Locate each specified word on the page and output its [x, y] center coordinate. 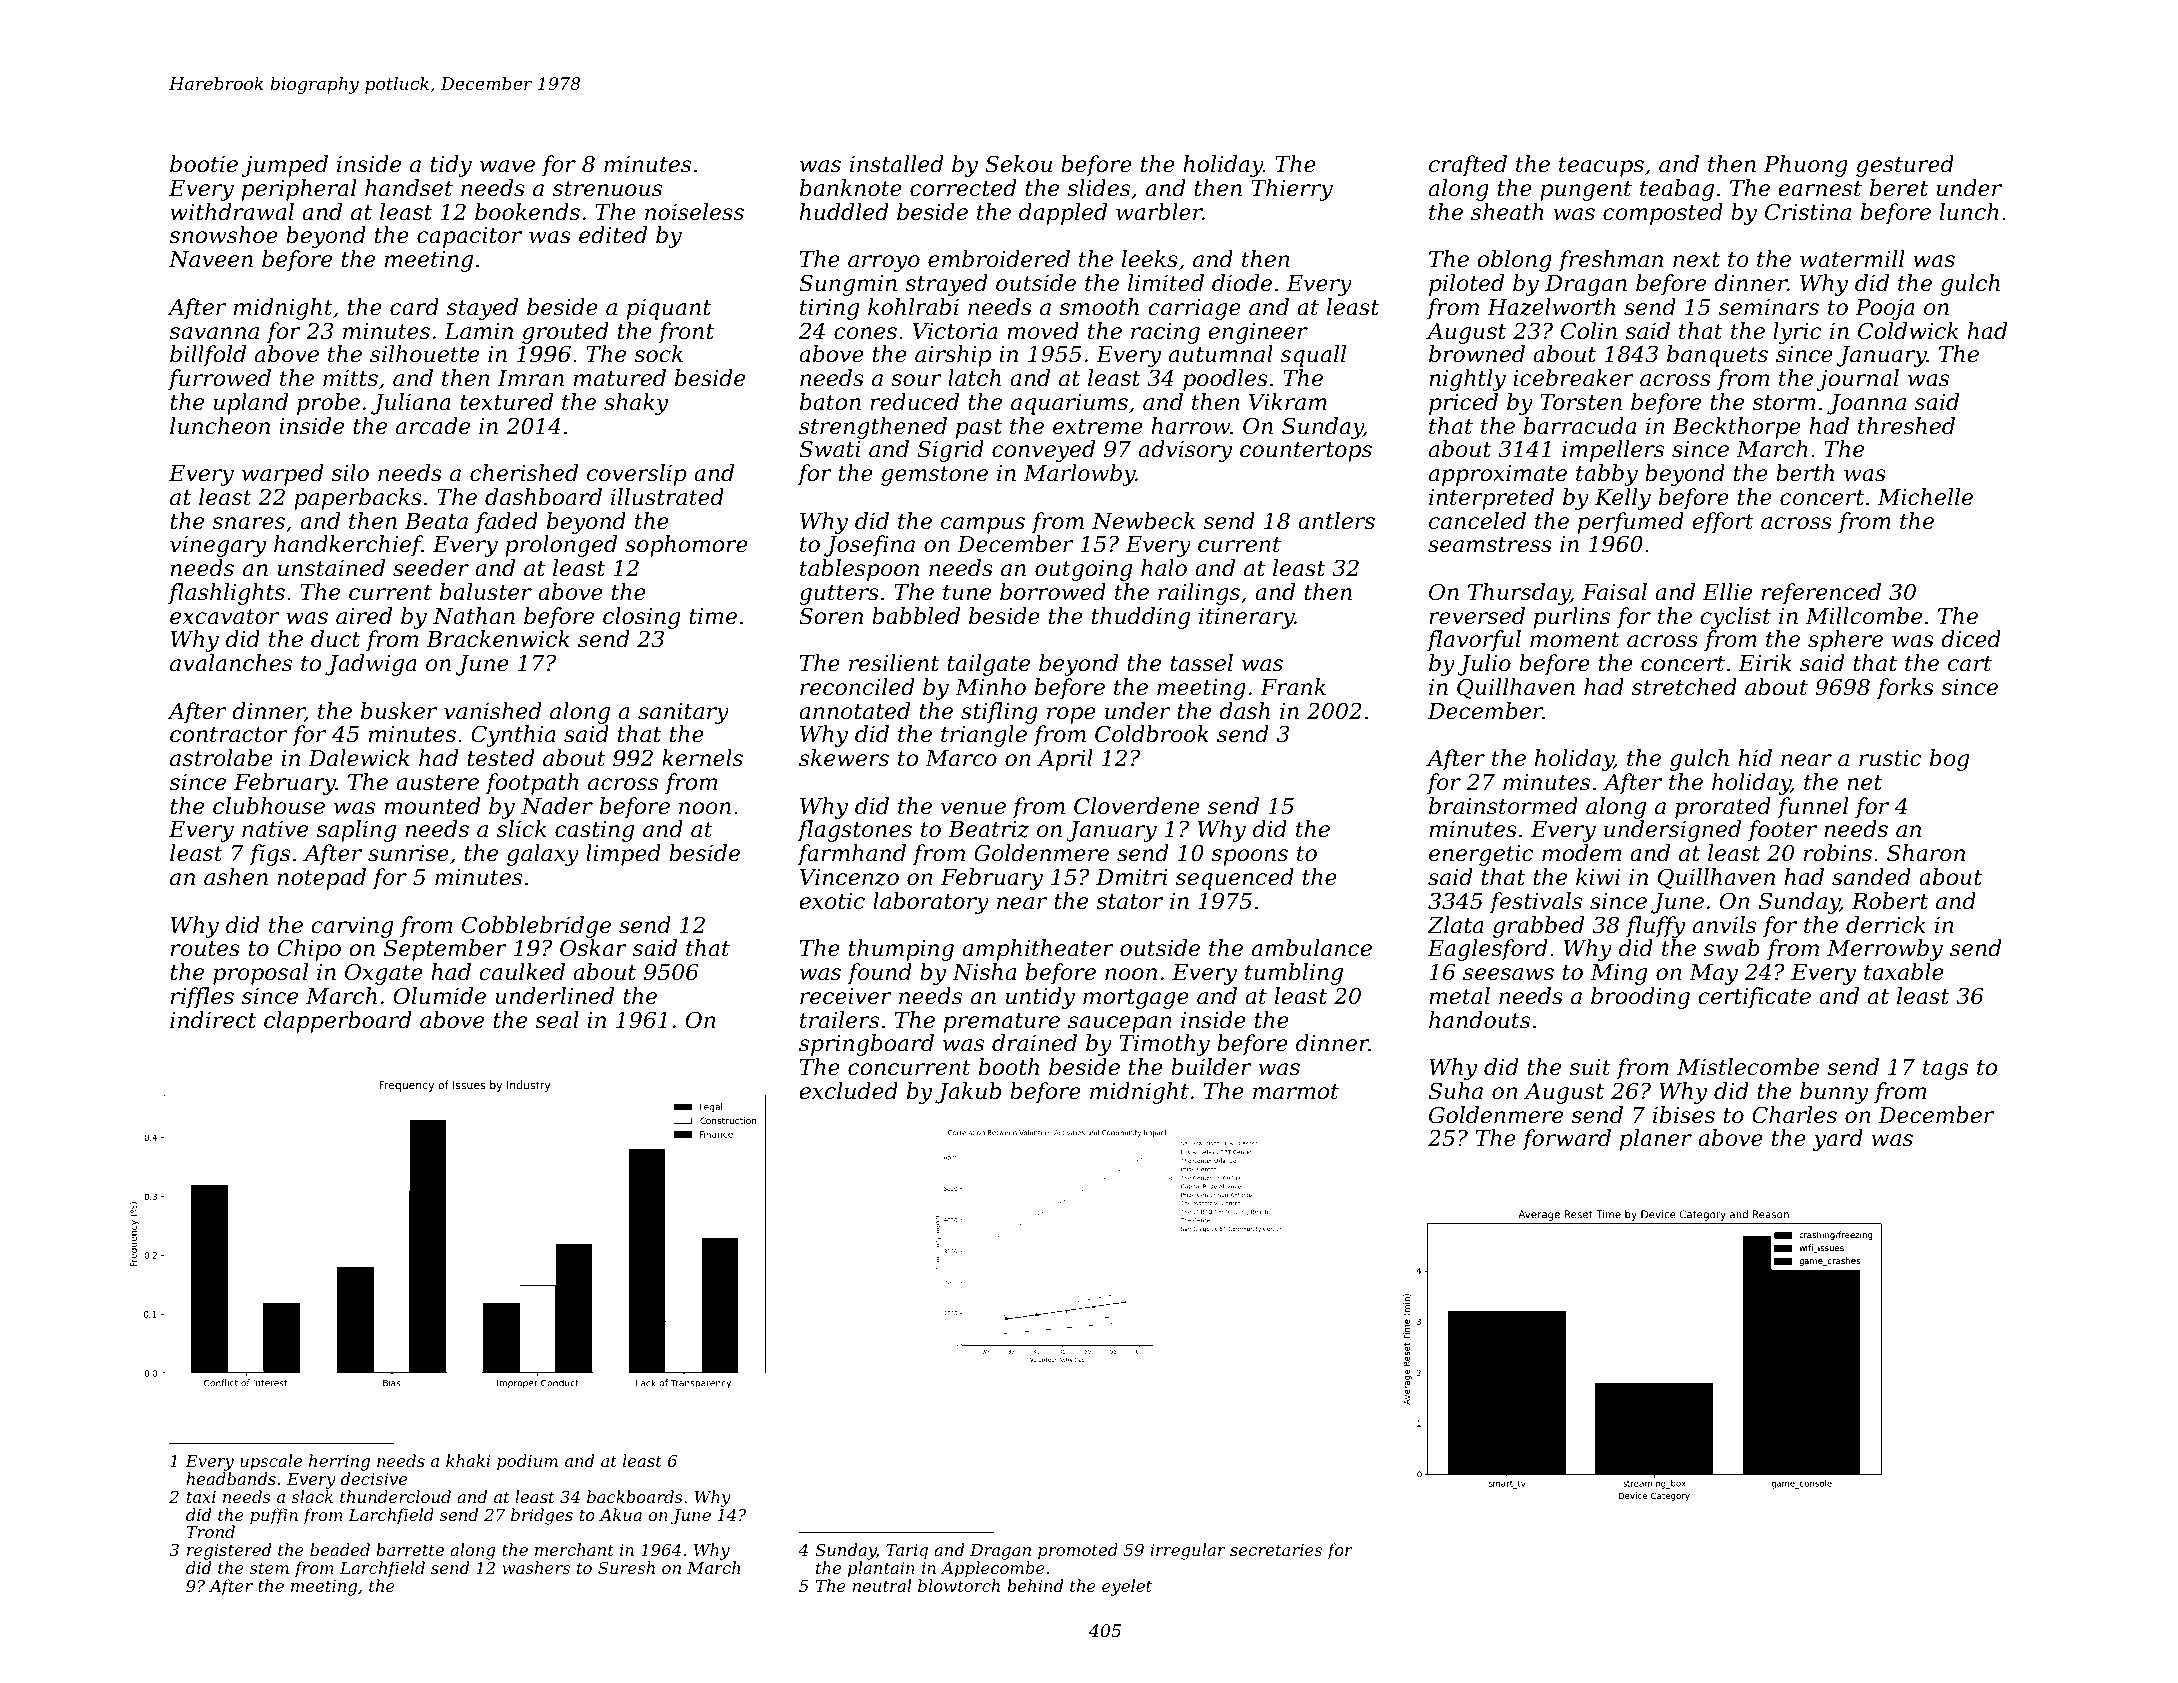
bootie [204, 164]
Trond [210, 1531]
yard [1838, 1140]
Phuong [1806, 166]
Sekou [1018, 164]
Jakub [968, 1093]
